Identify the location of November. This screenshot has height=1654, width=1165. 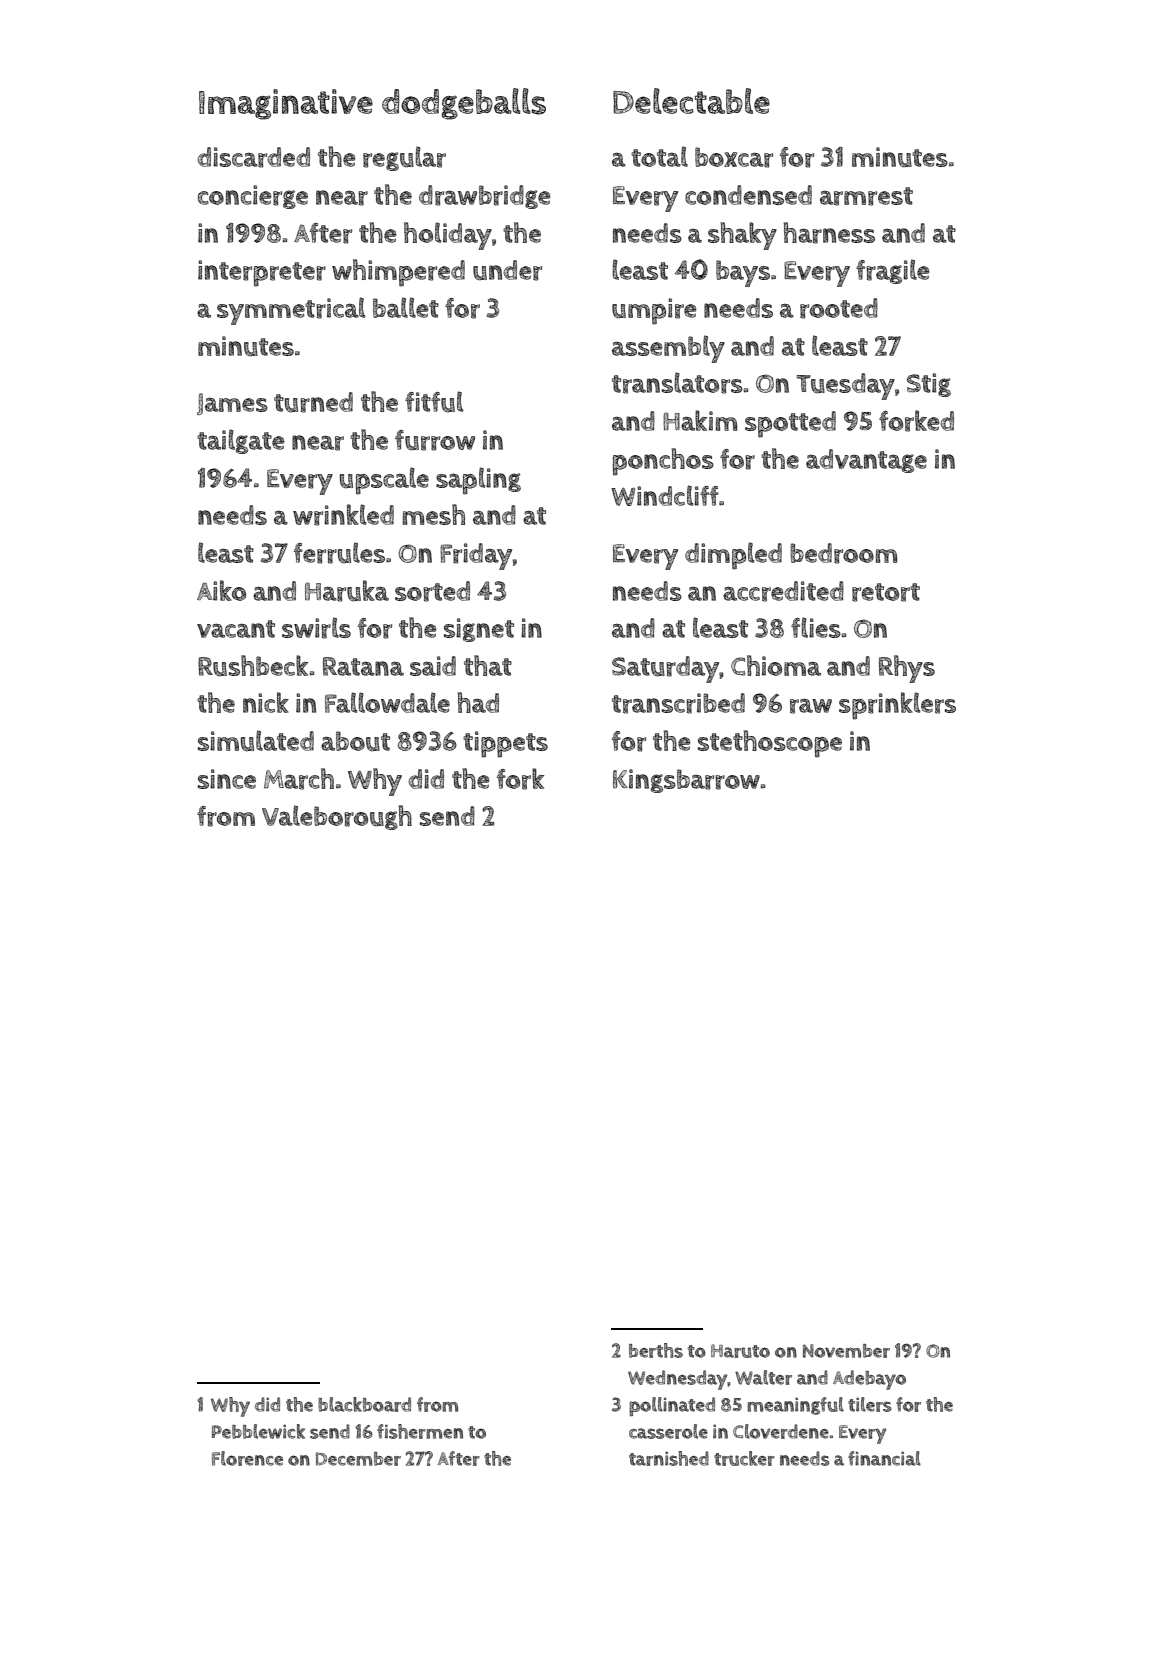
(846, 1351).
